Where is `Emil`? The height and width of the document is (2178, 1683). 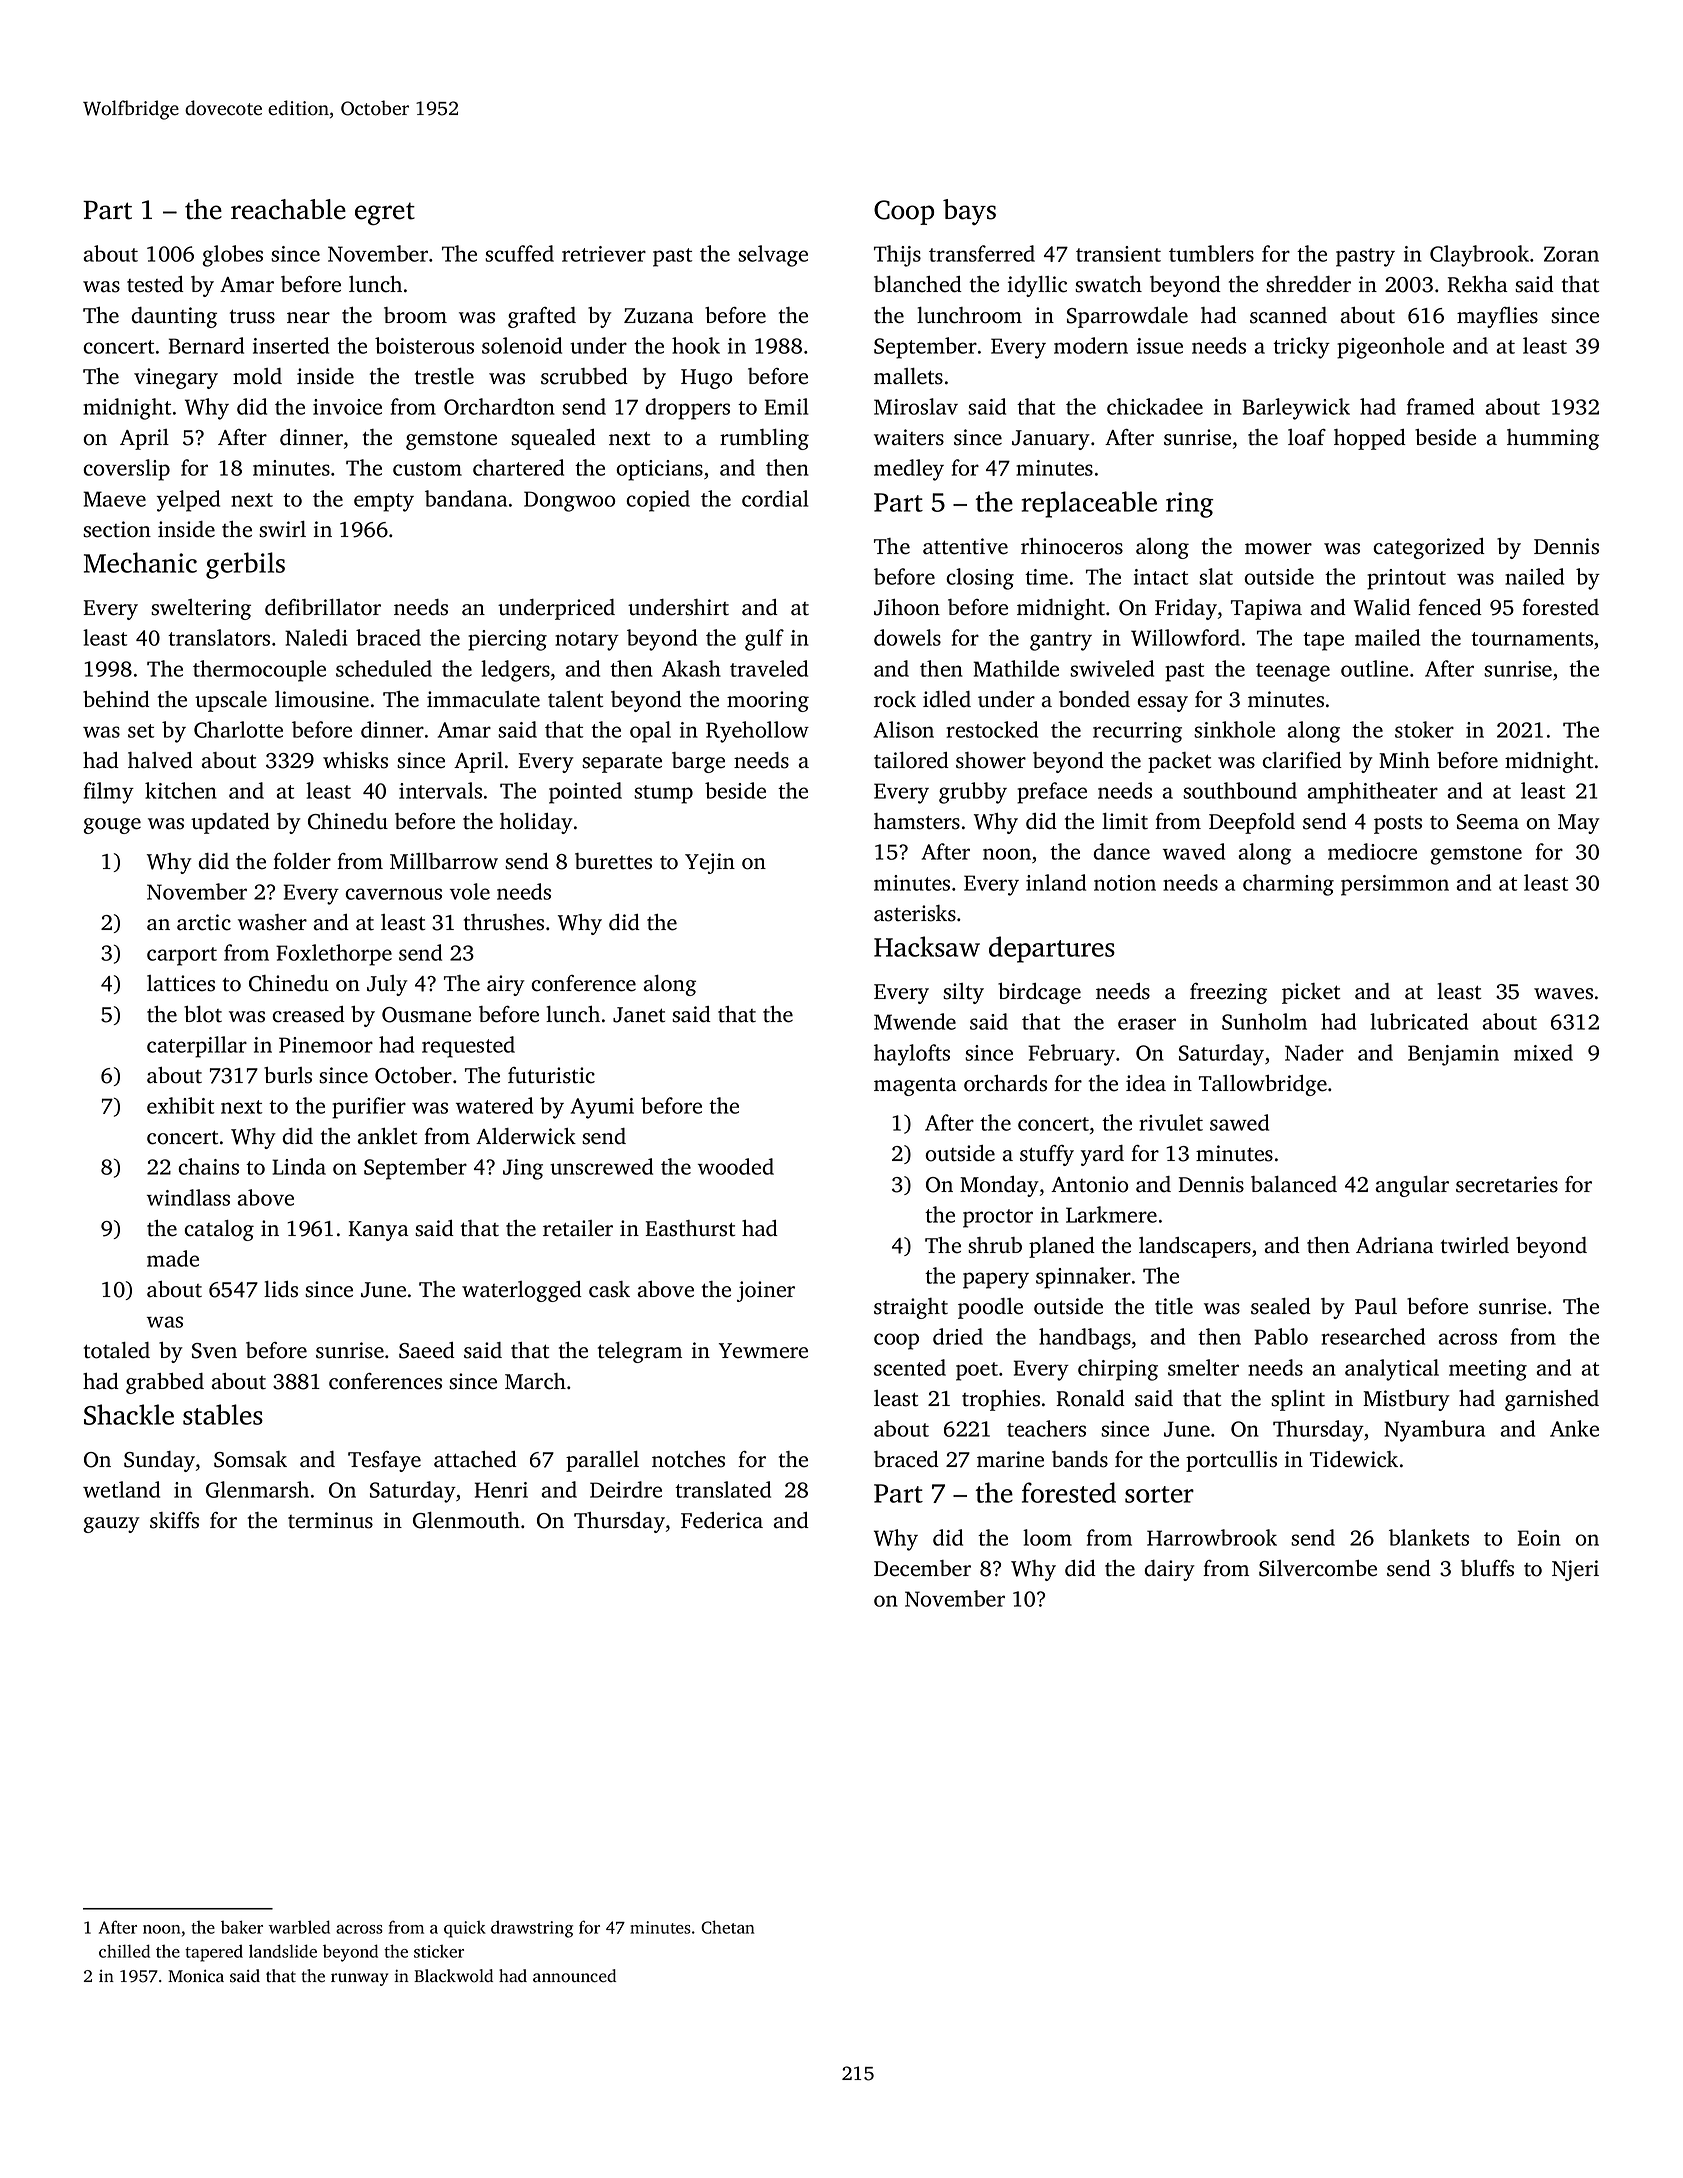 Emil is located at coordinates (786, 406).
